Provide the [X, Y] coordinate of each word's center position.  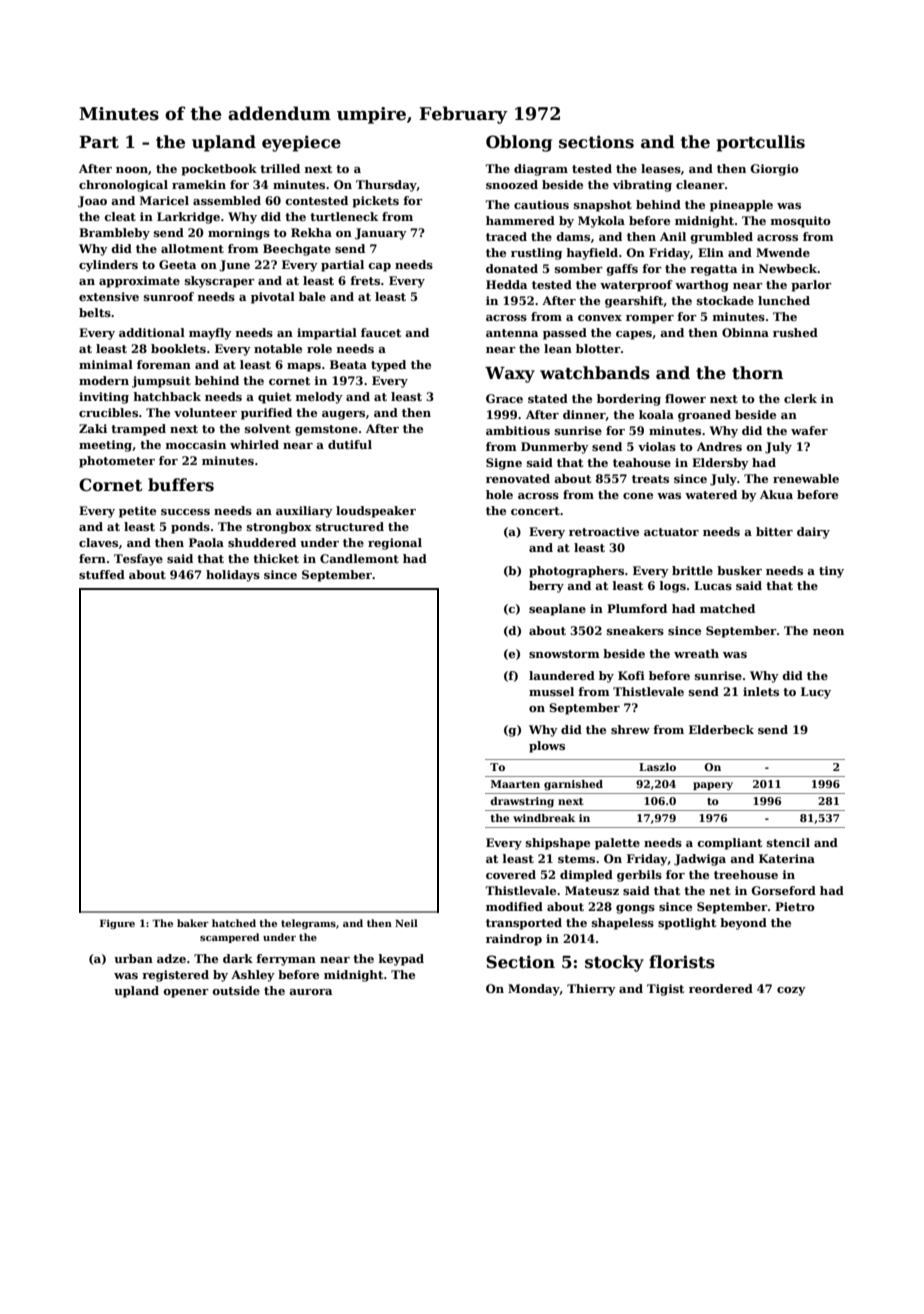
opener [186, 993]
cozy [791, 991]
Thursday [386, 186]
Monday [534, 990]
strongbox [279, 528]
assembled [227, 200]
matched [727, 608]
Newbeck [788, 268]
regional [395, 544]
